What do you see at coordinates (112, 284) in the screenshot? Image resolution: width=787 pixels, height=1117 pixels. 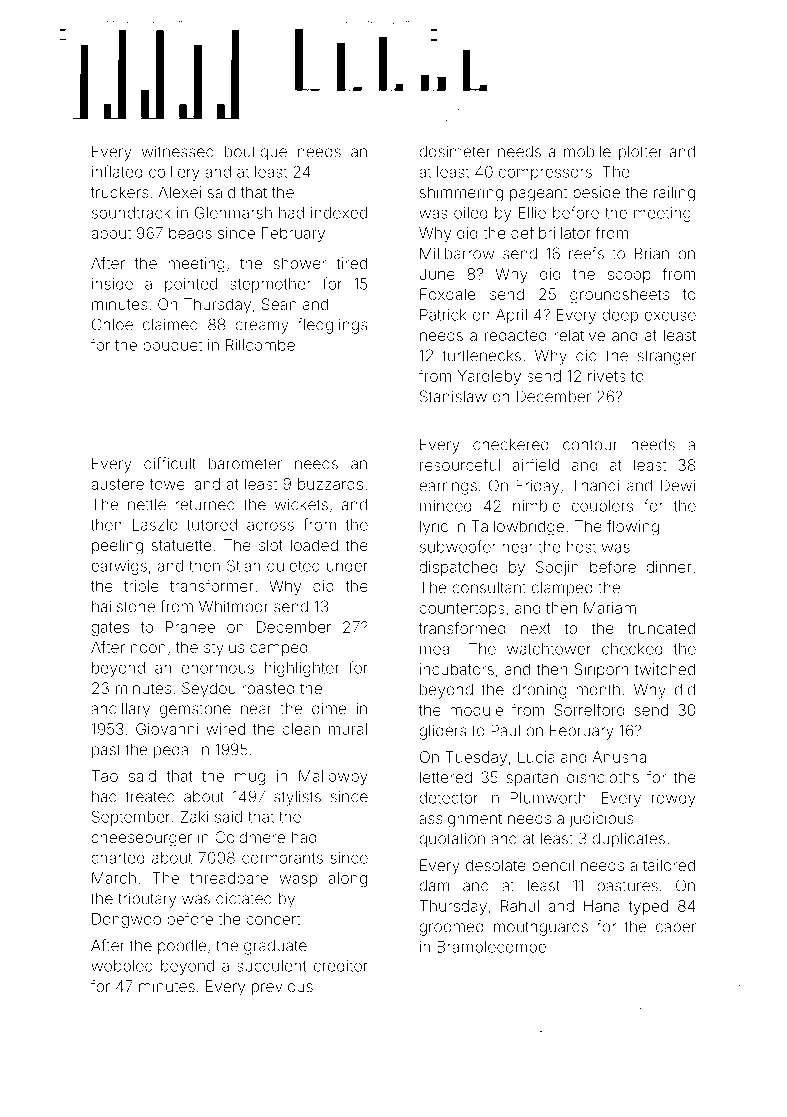 I see `inside` at bounding box center [112, 284].
